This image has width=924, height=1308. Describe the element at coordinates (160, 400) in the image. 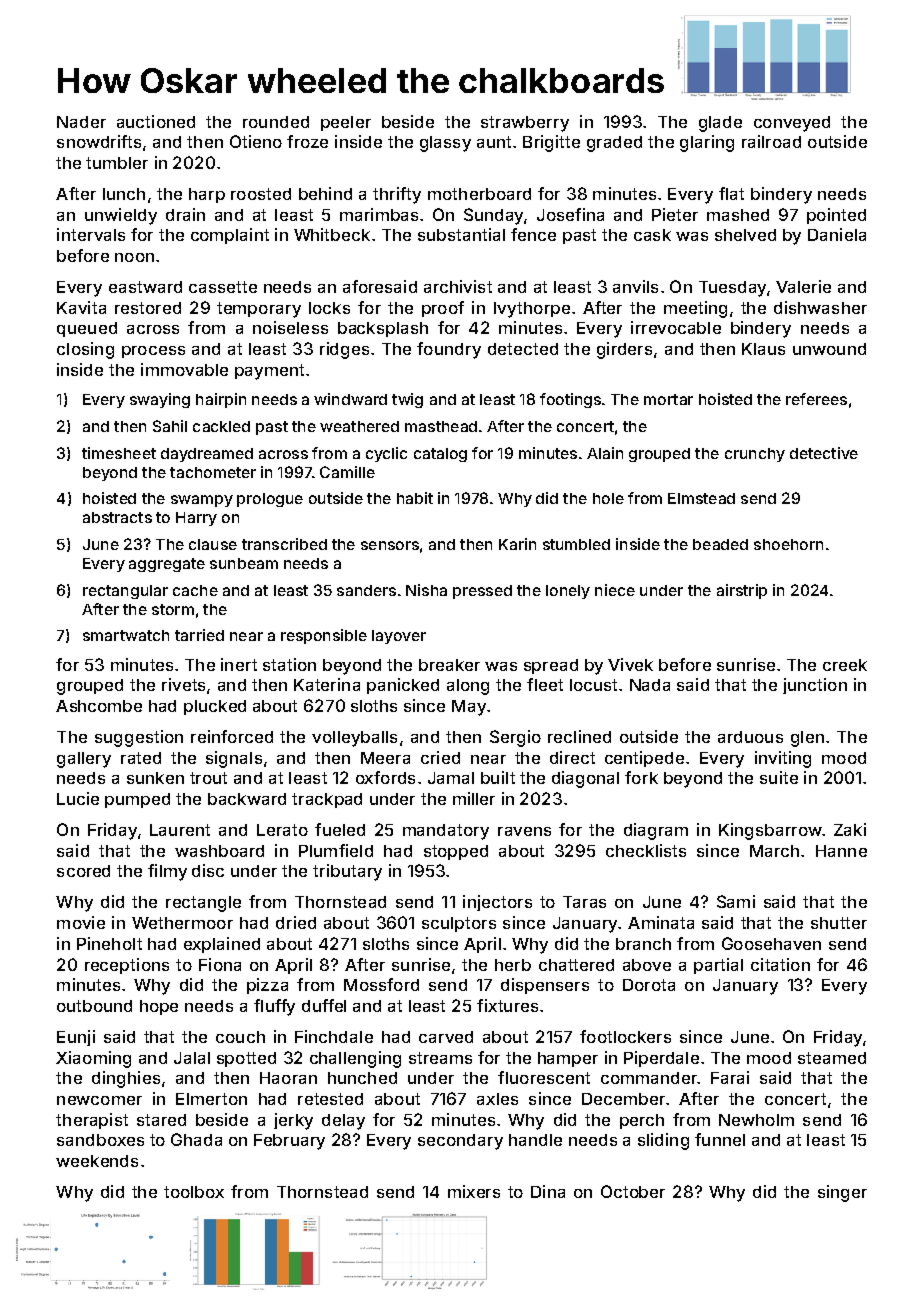

I see `swaying` at that location.
